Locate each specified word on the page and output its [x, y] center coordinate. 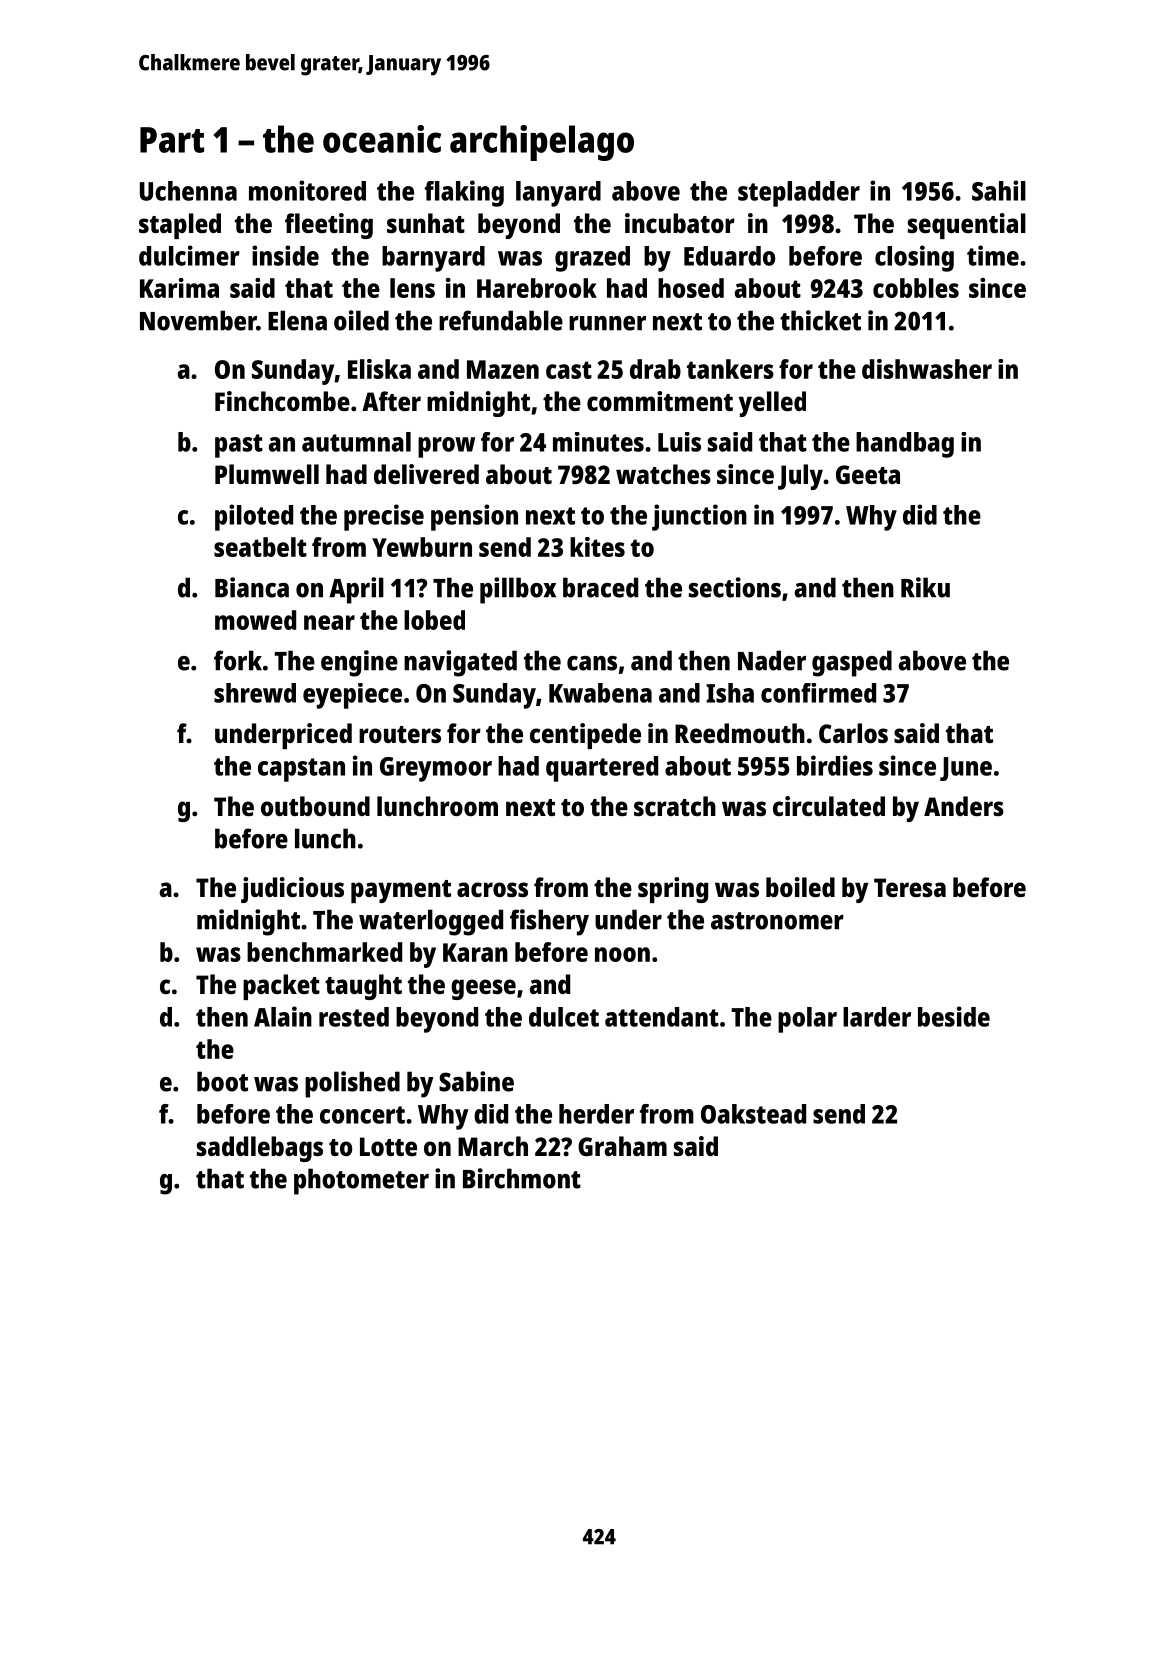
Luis [679, 442]
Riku [925, 587]
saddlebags [260, 1149]
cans [592, 663]
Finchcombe [282, 401]
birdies [835, 765]
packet [281, 987]
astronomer [777, 921]
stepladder [799, 194]
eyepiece [352, 696]
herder [596, 1114]
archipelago [542, 143]
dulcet [564, 1017]
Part [172, 140]
